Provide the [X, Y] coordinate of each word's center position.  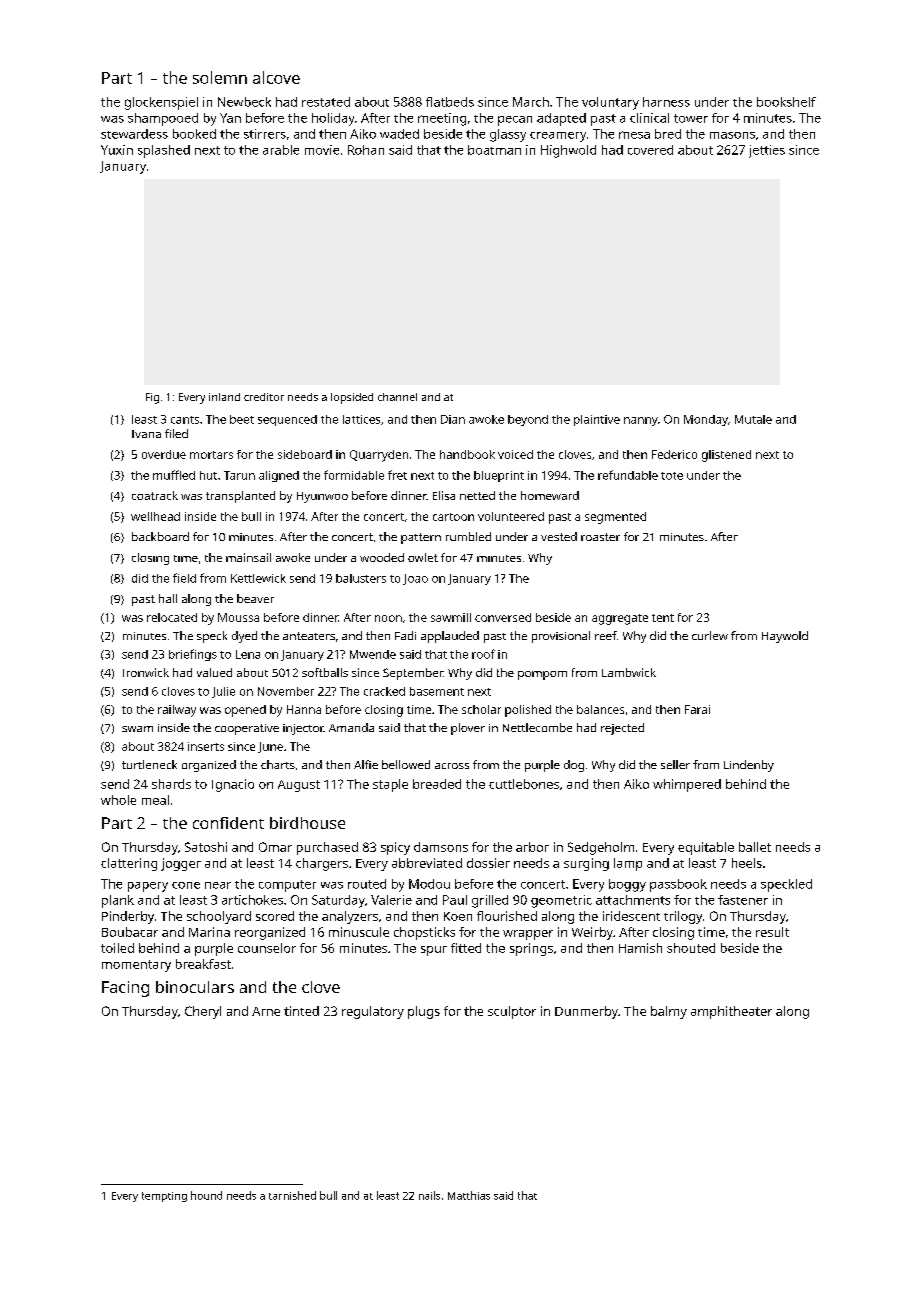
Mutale [753, 419]
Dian [453, 419]
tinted [301, 1011]
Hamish [640, 948]
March [531, 102]
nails [429, 1195]
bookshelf [786, 102]
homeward [550, 495]
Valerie [391, 900]
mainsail [248, 557]
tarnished [292, 1195]
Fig [152, 398]
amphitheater [731, 1012]
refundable [628, 475]
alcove [276, 77]
